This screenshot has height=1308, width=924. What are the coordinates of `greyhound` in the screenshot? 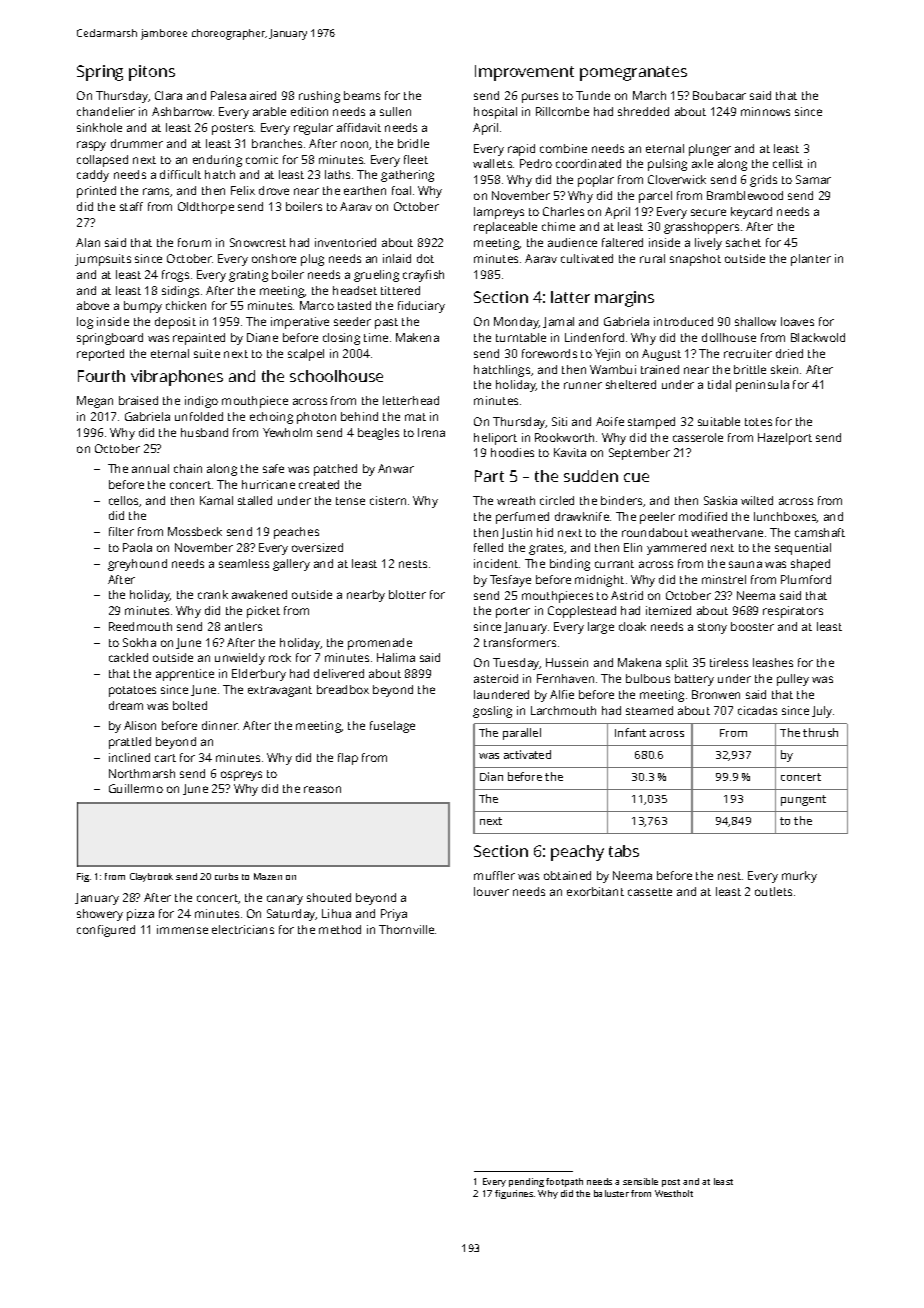 It's located at (137, 565).
